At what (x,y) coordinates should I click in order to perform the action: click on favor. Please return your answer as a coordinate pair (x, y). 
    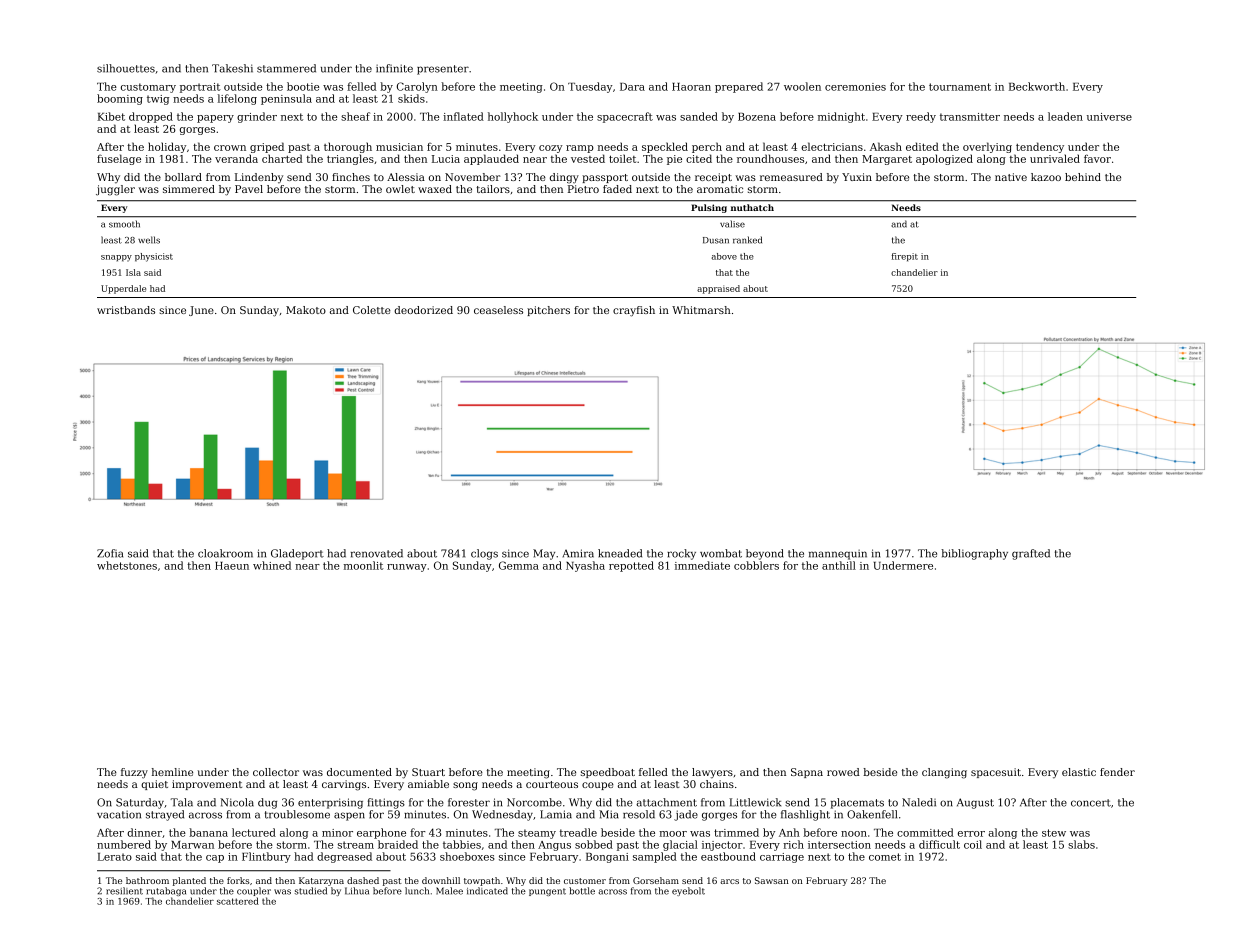
    Looking at the image, I should click on (1097, 158).
